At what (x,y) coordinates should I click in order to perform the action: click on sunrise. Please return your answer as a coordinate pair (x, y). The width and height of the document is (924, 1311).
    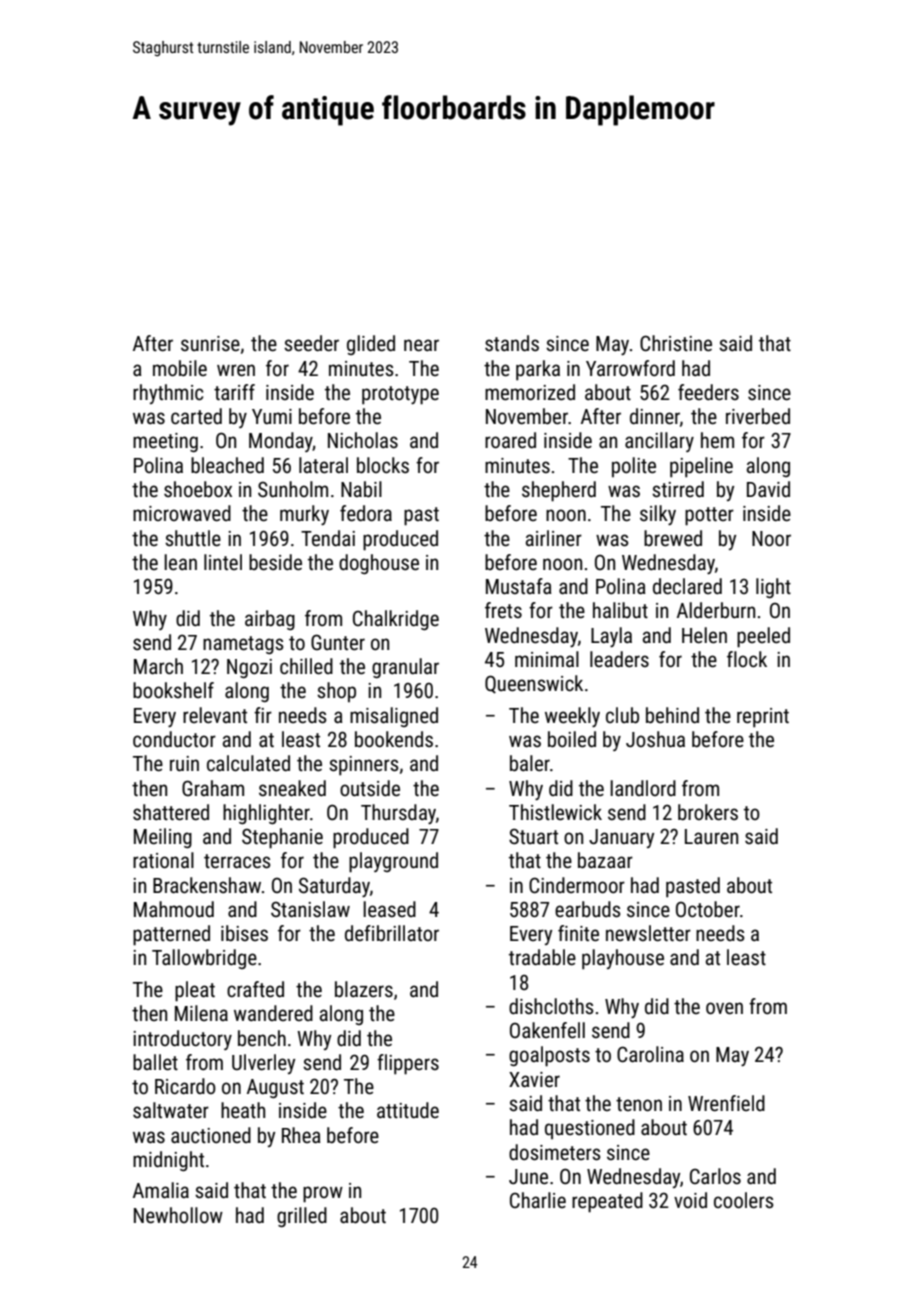
    Looking at the image, I should click on (210, 344).
